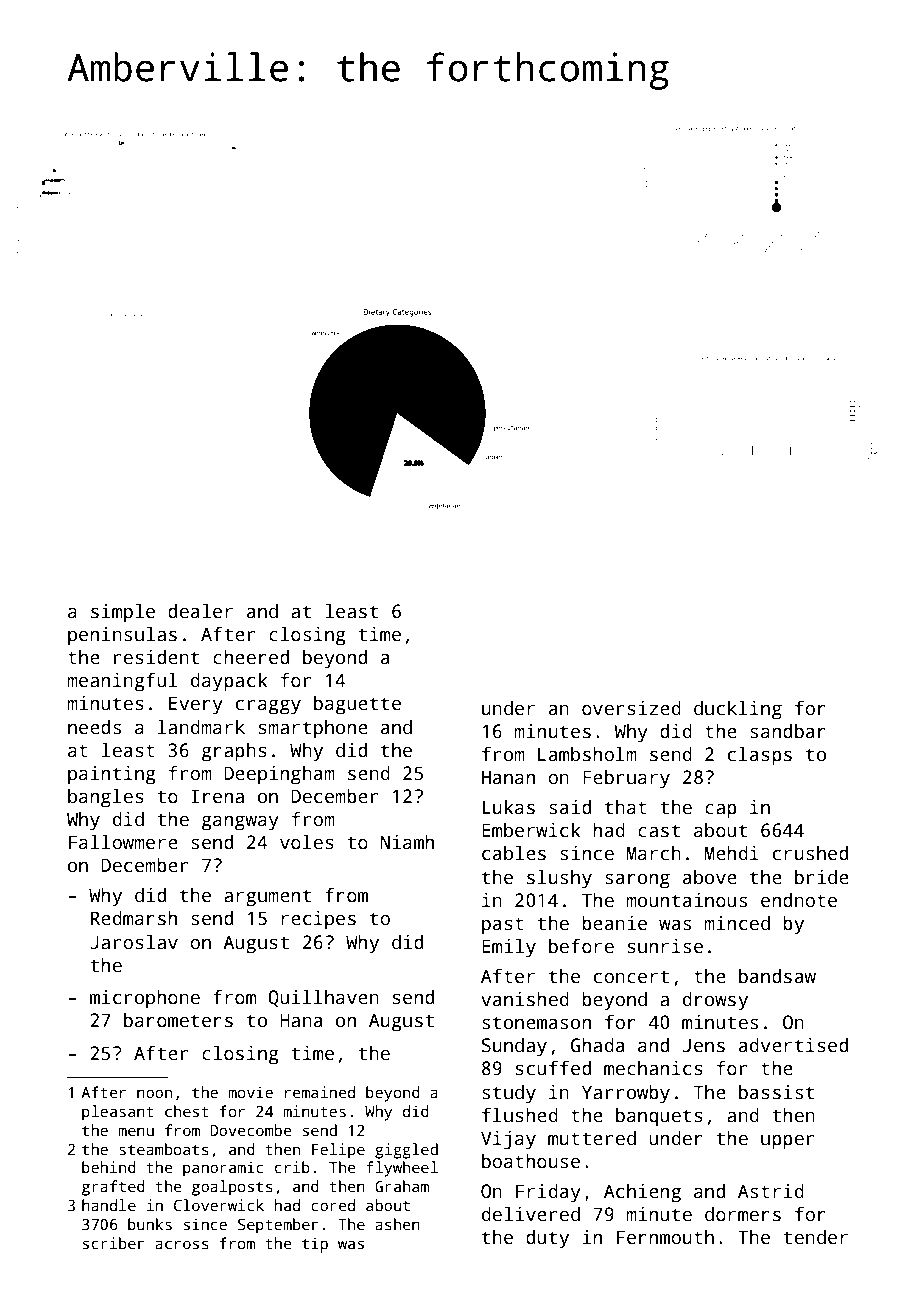 This screenshot has height=1308, width=924. What do you see at coordinates (315, 1245) in the screenshot?
I see `tip` at bounding box center [315, 1245].
